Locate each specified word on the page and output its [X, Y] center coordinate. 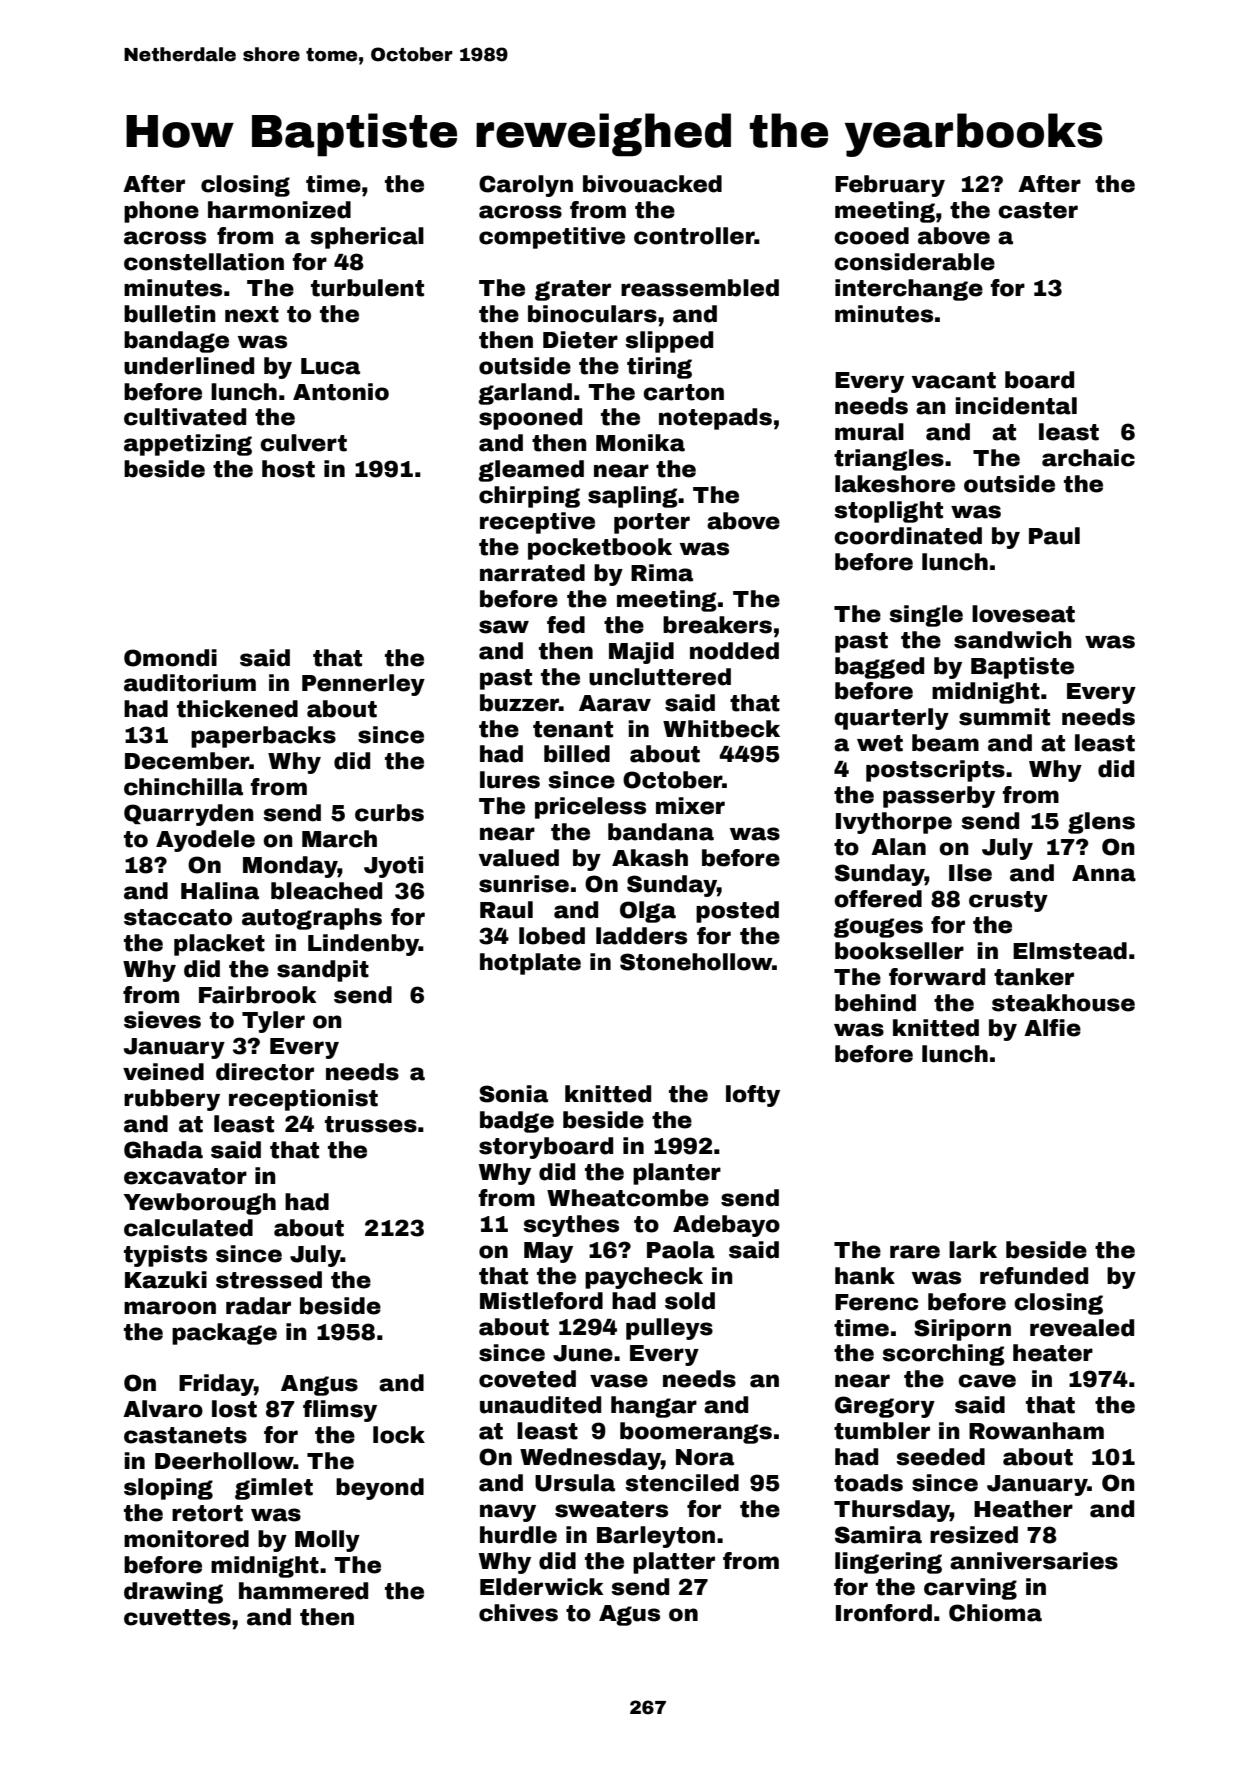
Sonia [513, 1094]
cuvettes [177, 1617]
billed [577, 754]
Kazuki [166, 1280]
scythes [571, 1226]
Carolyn [526, 186]
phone [161, 212]
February [890, 186]
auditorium [190, 683]
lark [973, 1250]
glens [1101, 823]
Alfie [1052, 1028]
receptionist [303, 1100]
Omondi [170, 658]
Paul [1054, 536]
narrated [532, 573]
